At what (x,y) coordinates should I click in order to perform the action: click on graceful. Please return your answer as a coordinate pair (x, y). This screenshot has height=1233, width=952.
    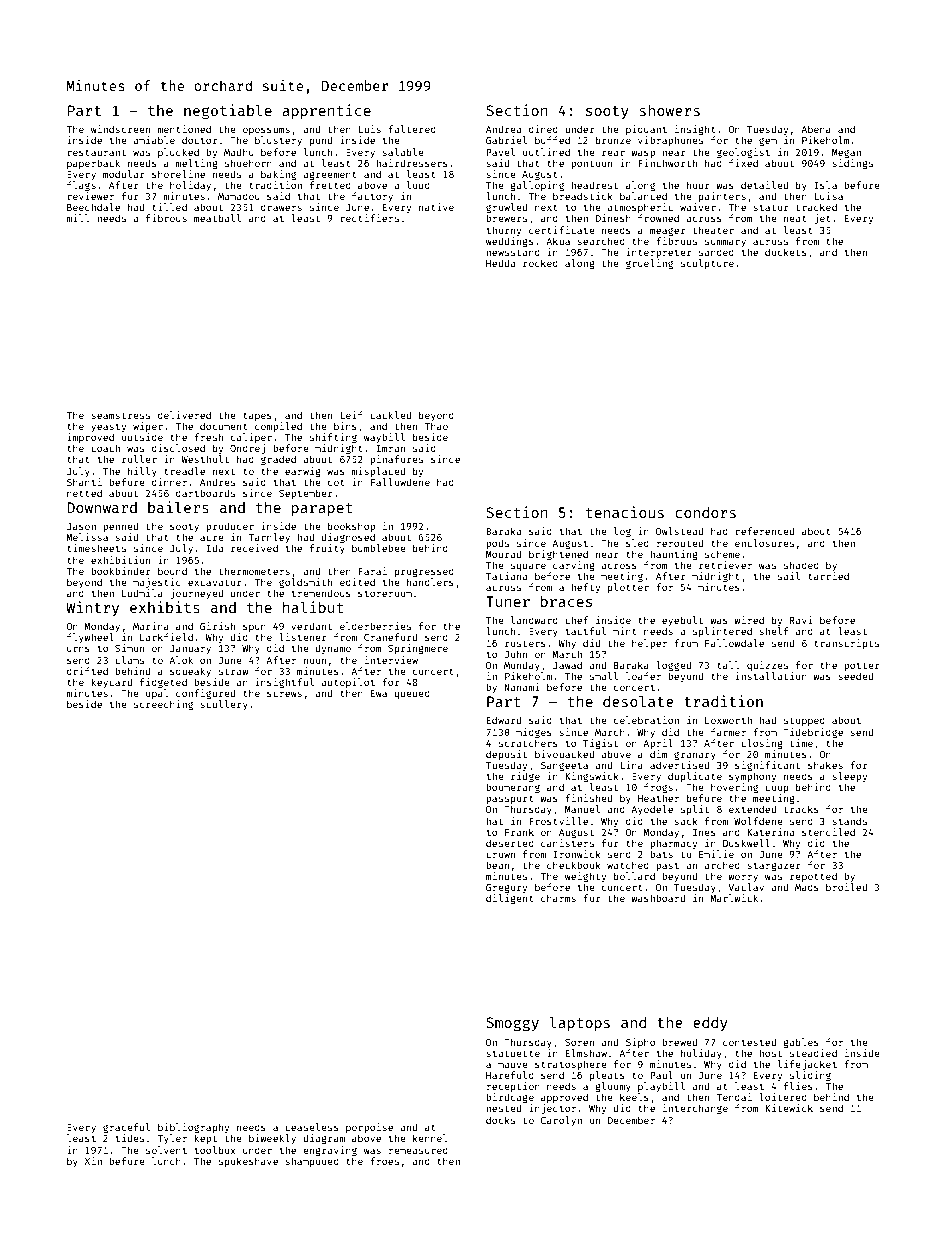
    Looking at the image, I should click on (126, 1128).
